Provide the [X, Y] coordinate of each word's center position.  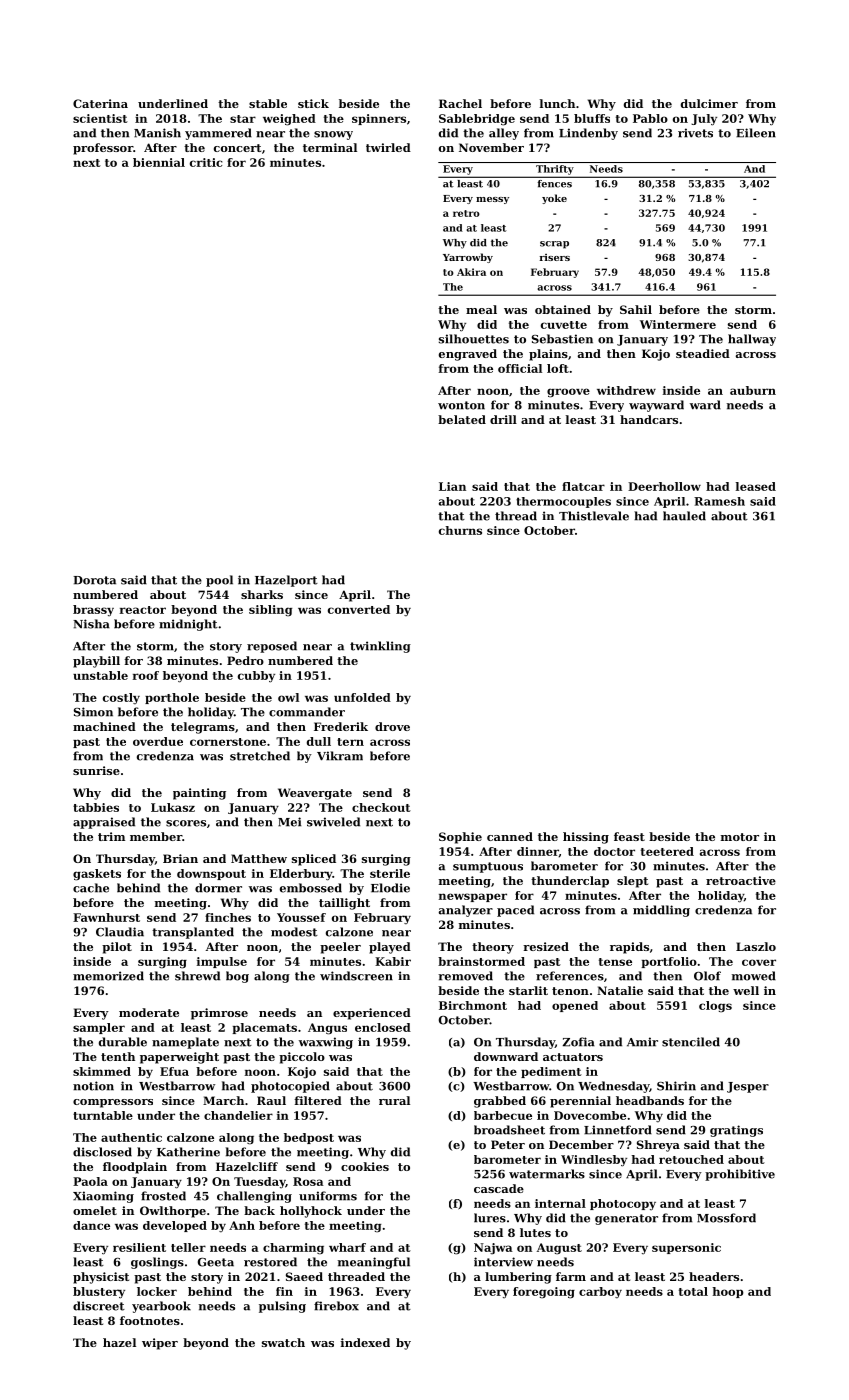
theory [493, 948]
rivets [695, 133]
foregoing [544, 1293]
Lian [452, 486]
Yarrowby [468, 258]
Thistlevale [594, 516]
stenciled [691, 1042]
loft [558, 368]
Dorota [94, 580]
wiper [160, 1344]
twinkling [380, 647]
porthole [172, 698]
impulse [222, 962]
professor [103, 149]
